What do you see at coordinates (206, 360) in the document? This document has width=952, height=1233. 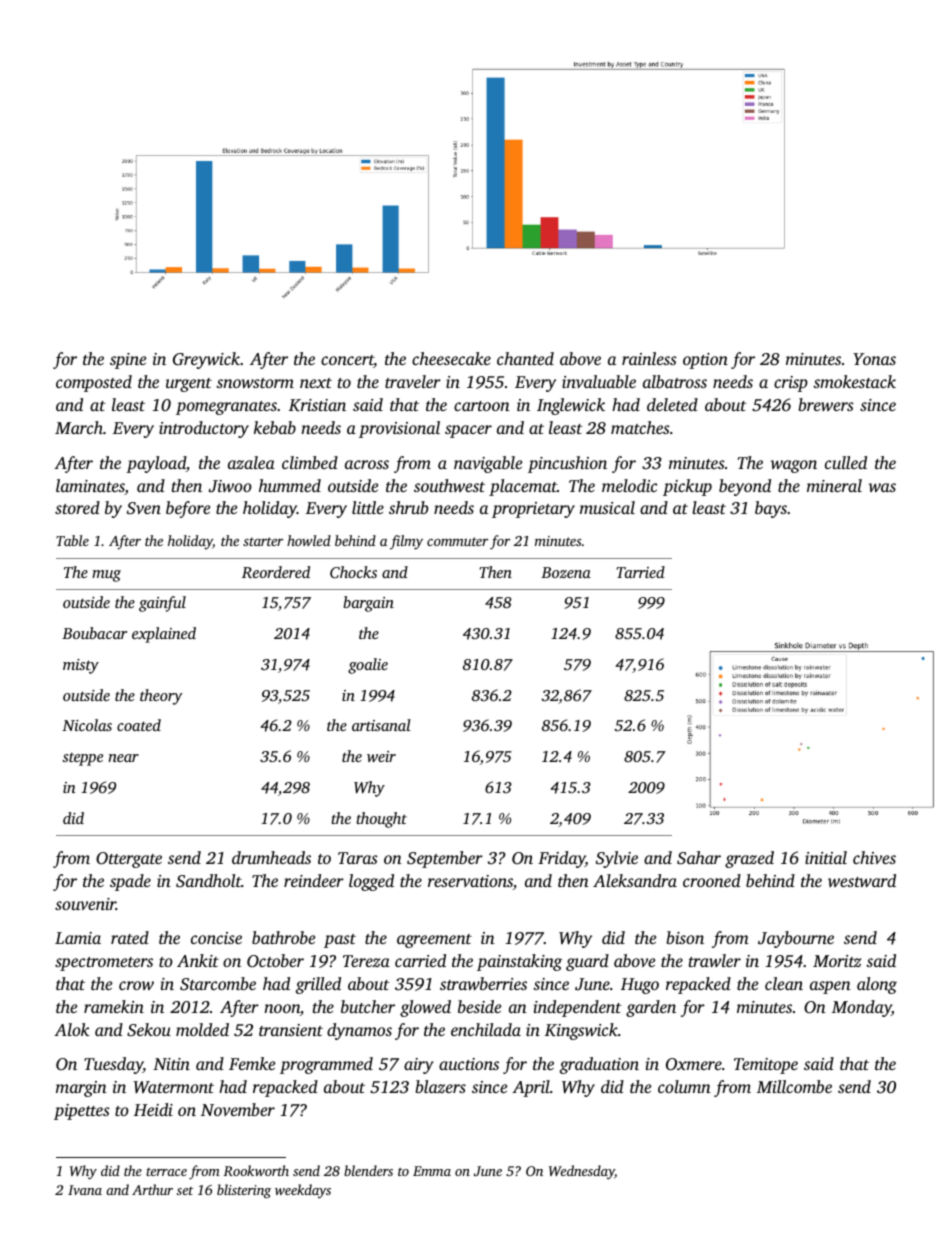 I see `Greywick` at bounding box center [206, 360].
